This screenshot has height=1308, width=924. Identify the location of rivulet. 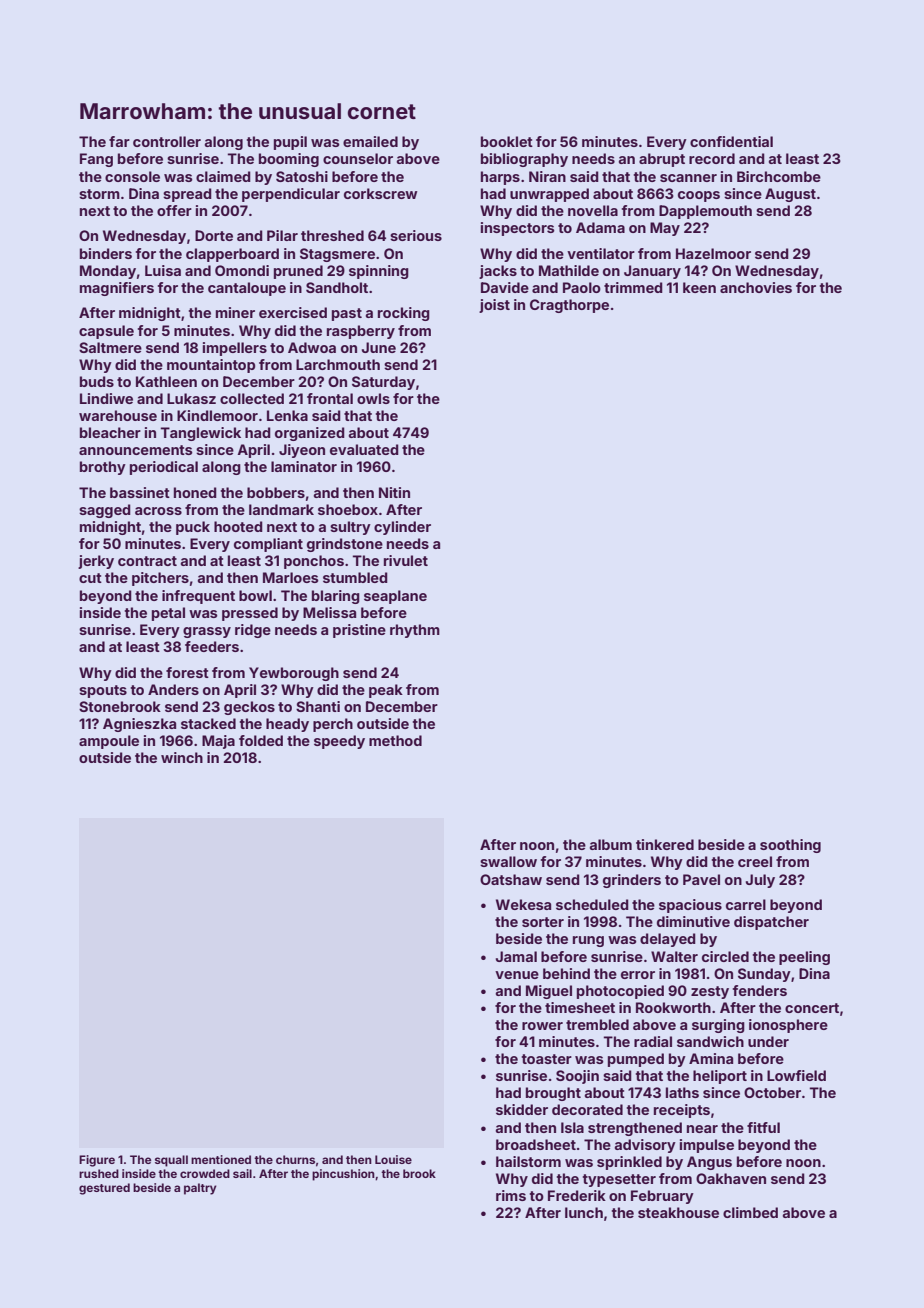
(406, 560).
